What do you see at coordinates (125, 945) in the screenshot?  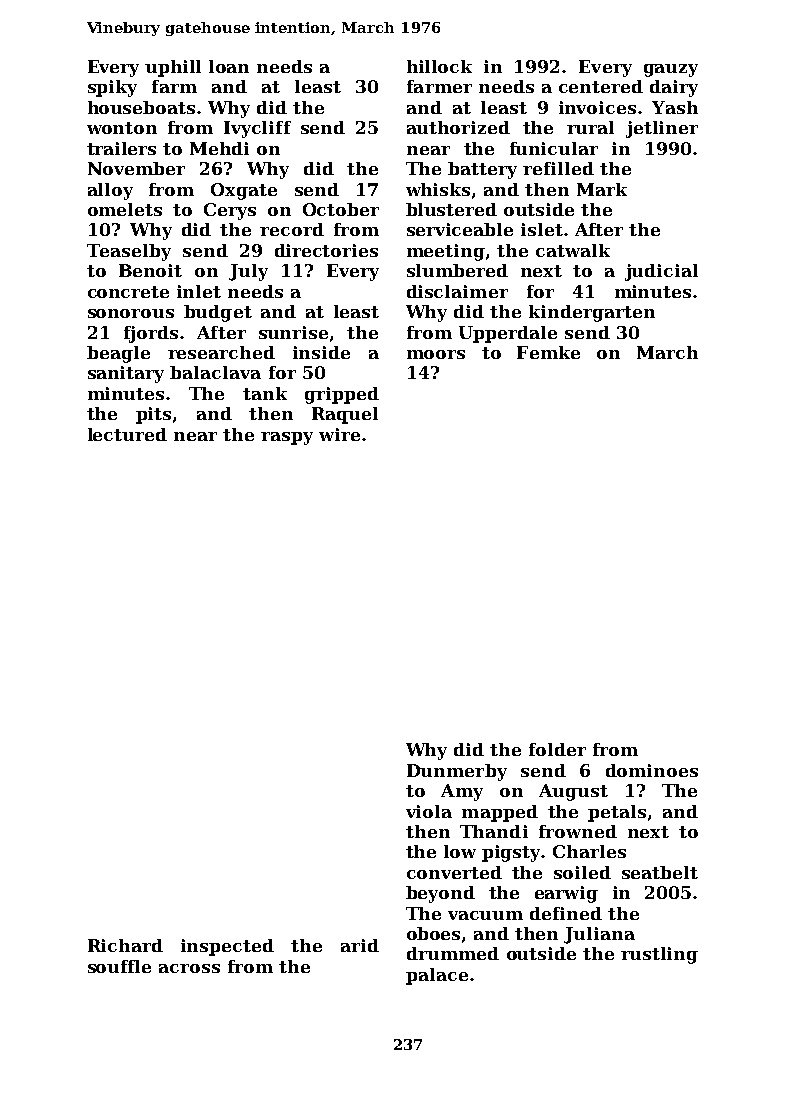 I see `Richard` at bounding box center [125, 945].
